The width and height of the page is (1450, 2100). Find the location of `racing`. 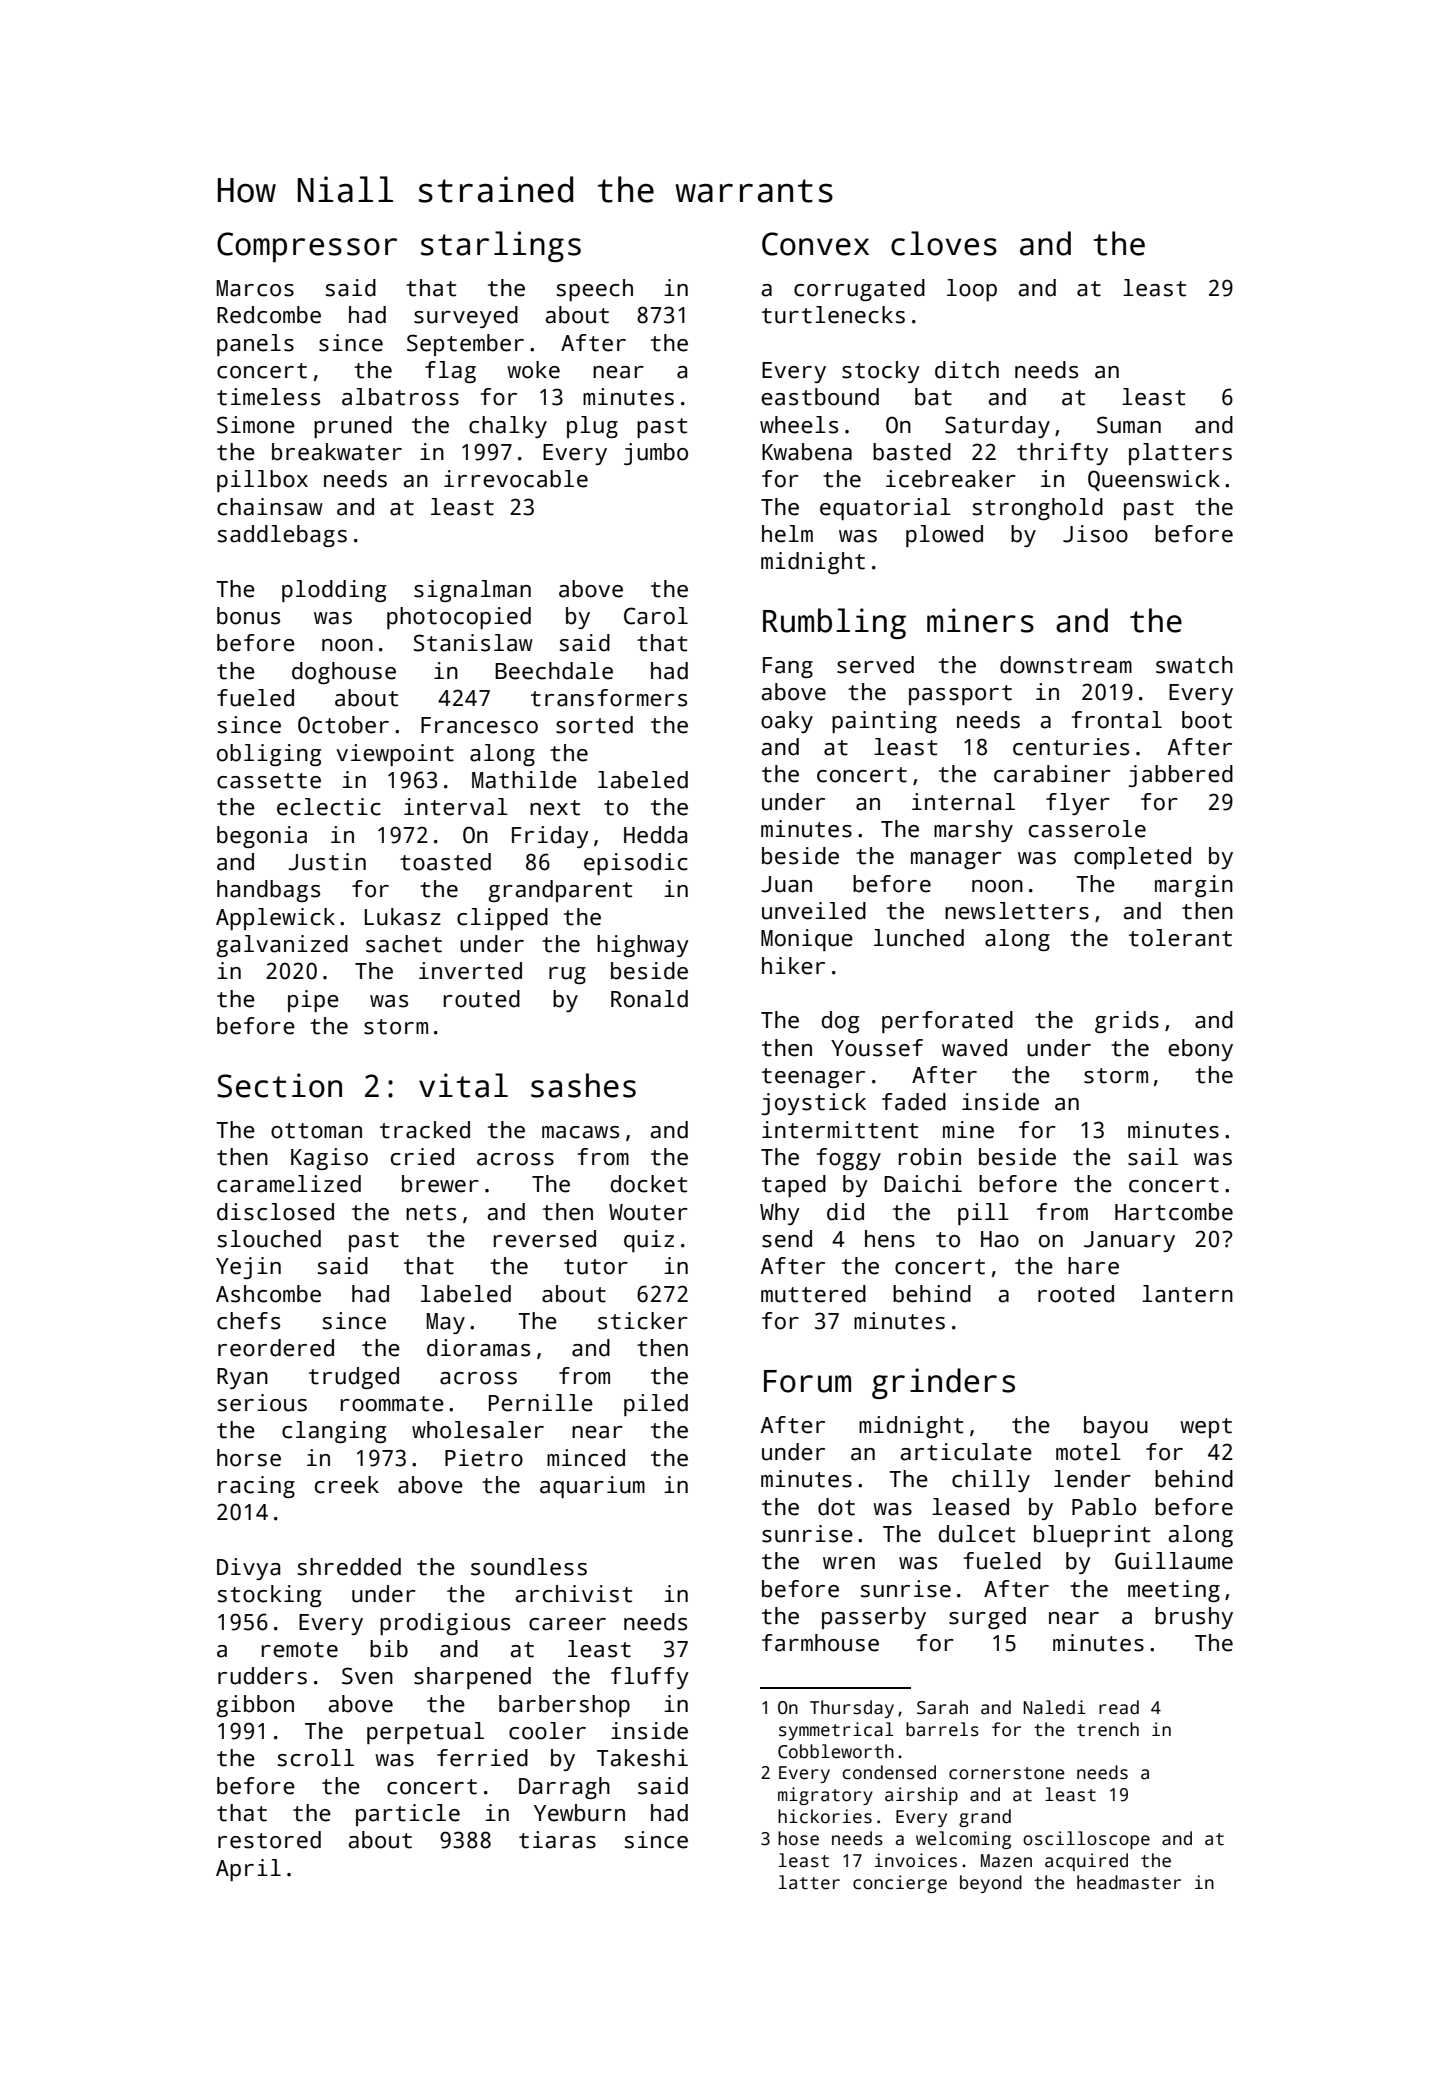

racing is located at coordinates (256, 1487).
